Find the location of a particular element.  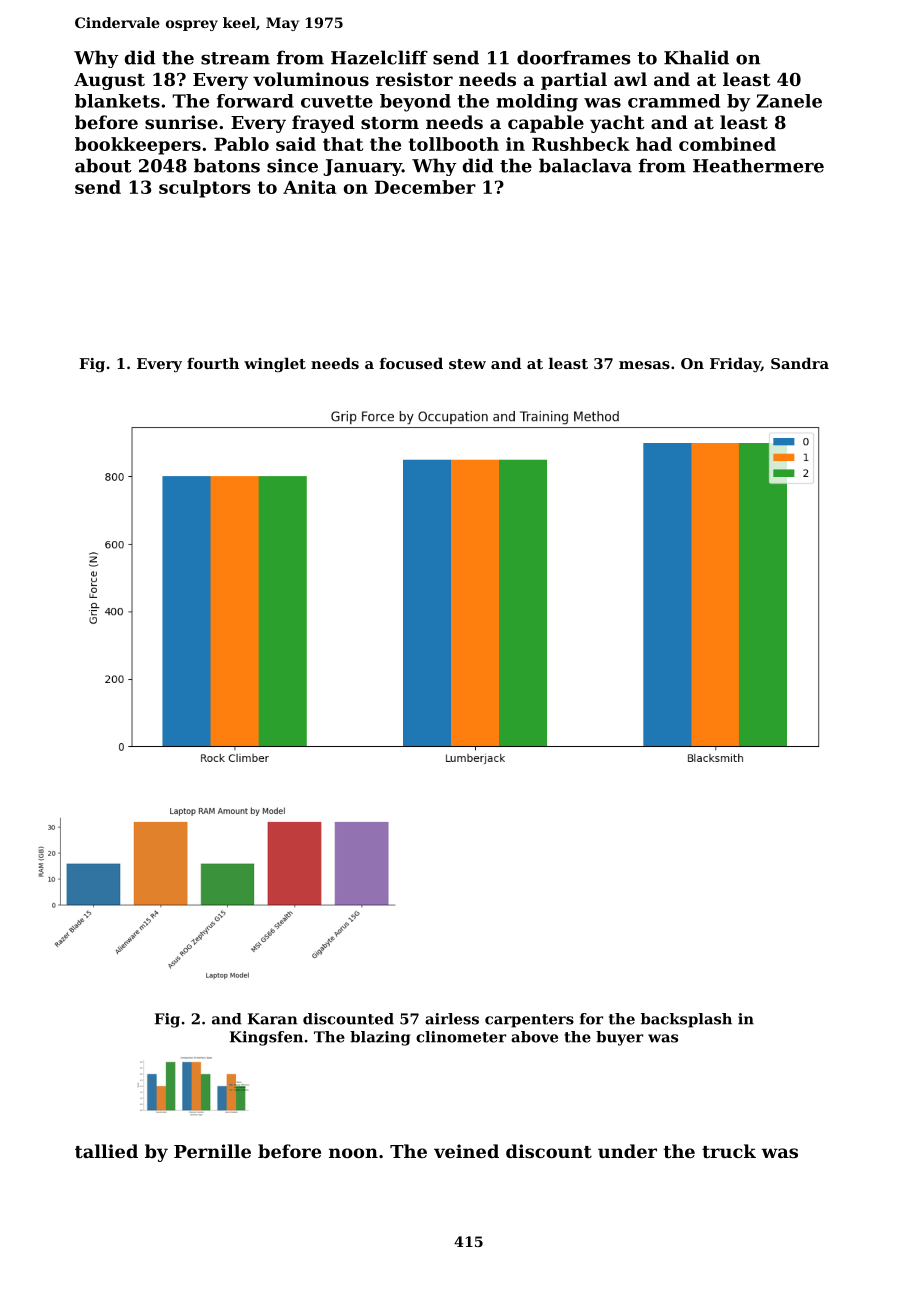

backsplash is located at coordinates (686, 1020).
